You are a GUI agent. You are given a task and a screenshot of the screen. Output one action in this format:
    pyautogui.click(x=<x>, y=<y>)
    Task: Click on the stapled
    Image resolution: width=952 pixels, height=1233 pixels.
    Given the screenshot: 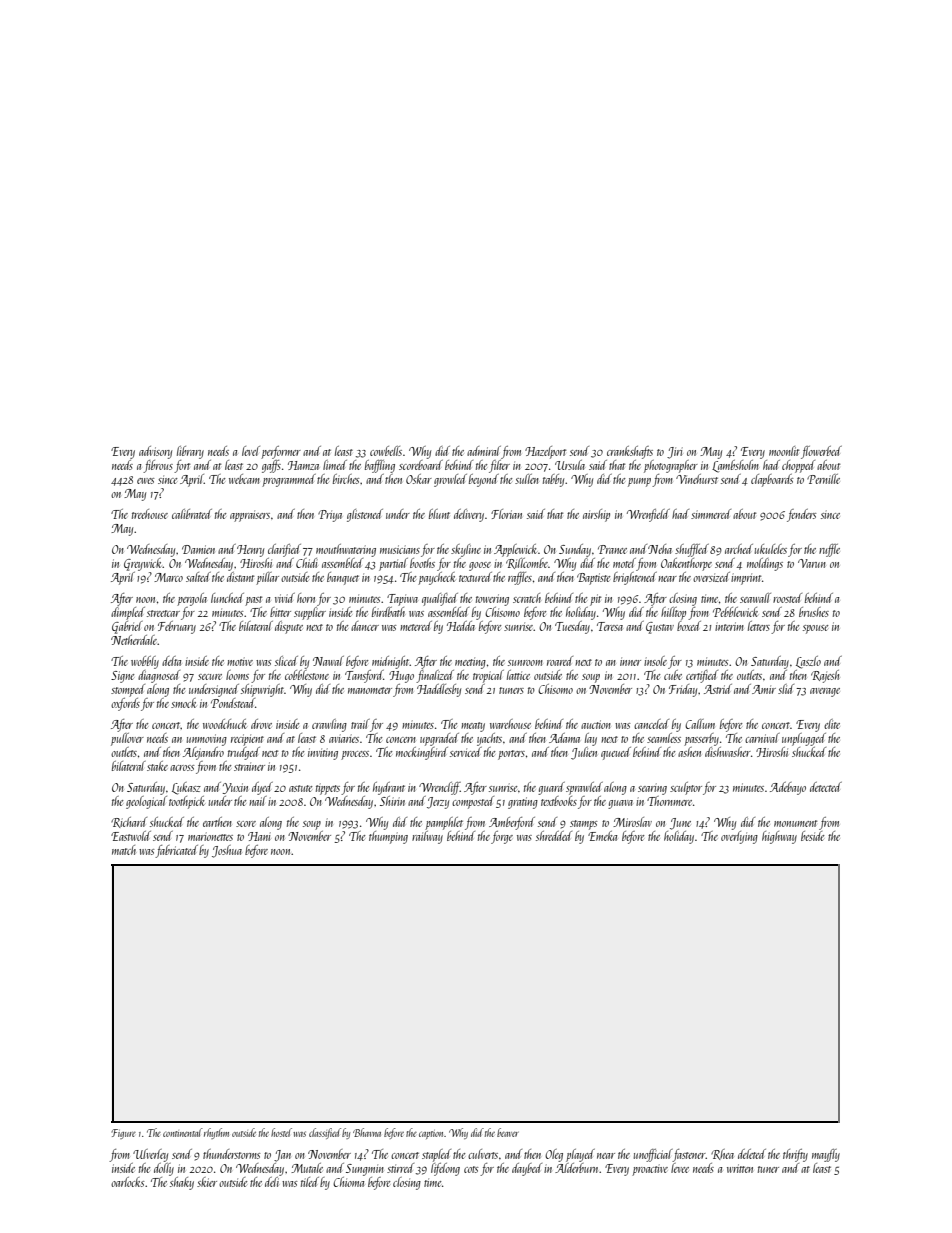 What is the action you would take?
    pyautogui.click(x=436, y=1155)
